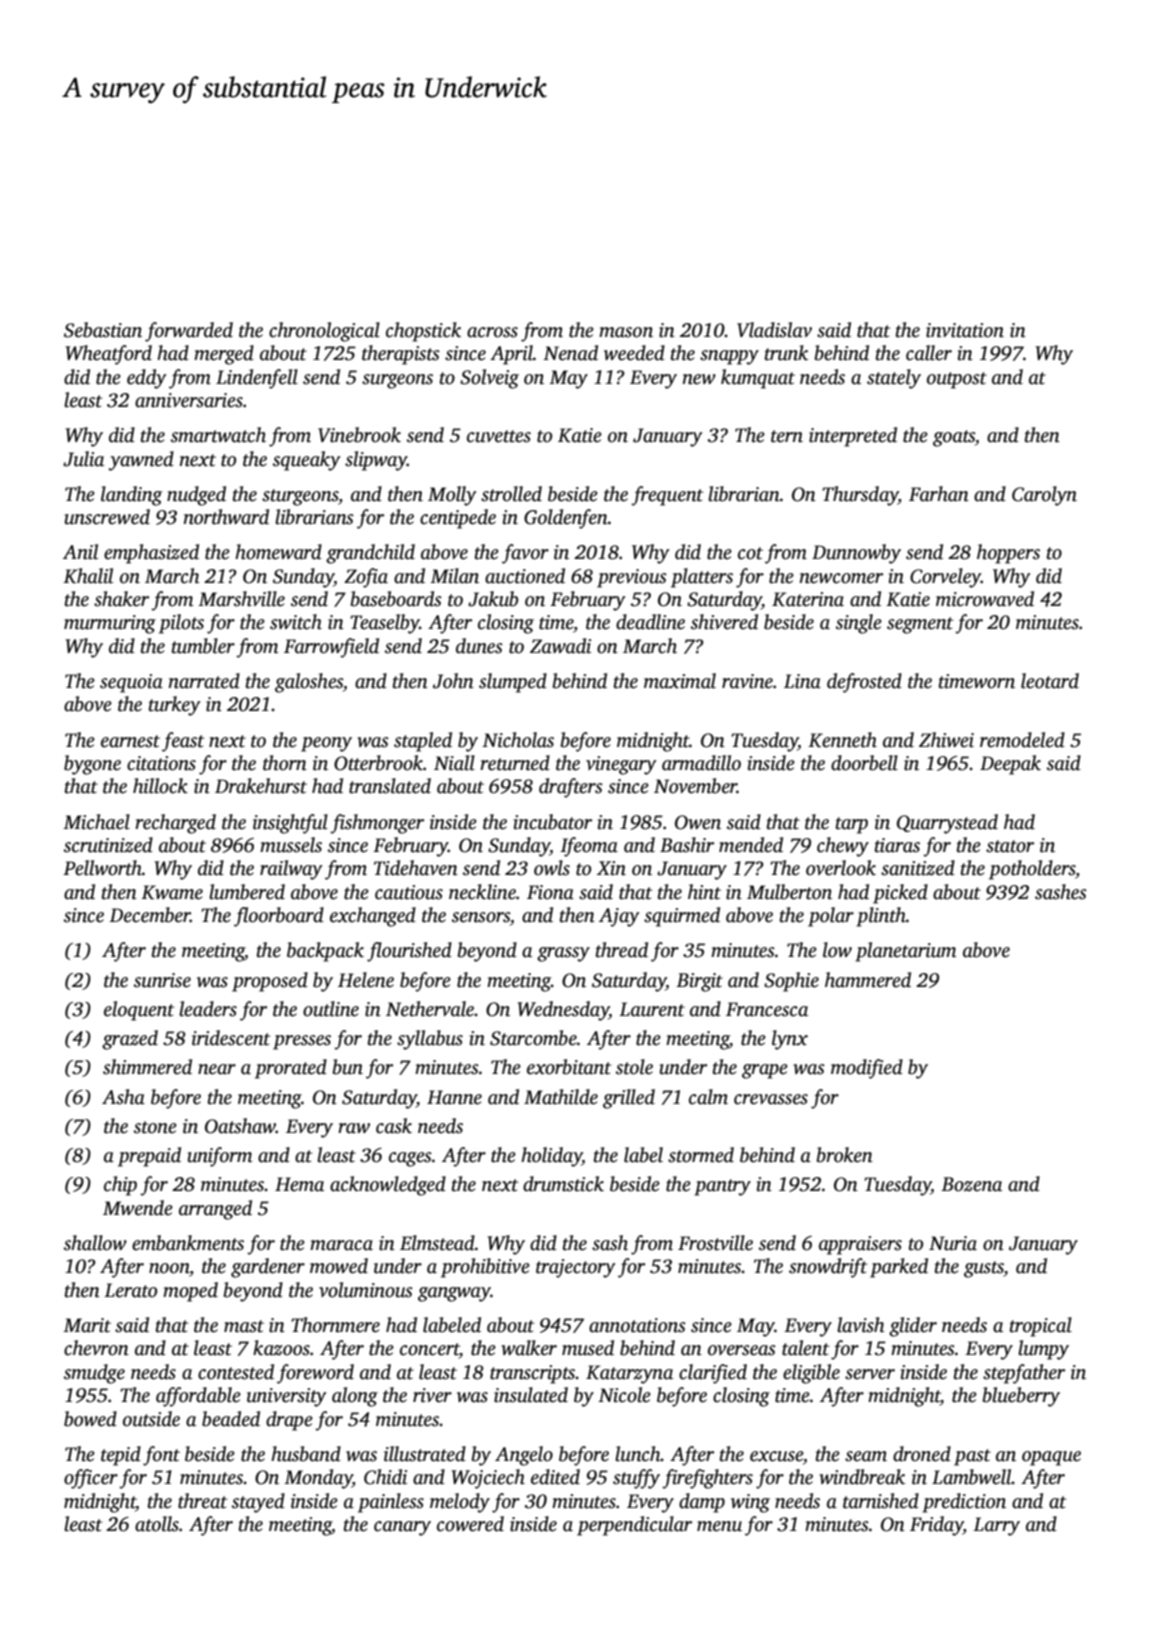 The height and width of the screenshot is (1630, 1152). Describe the element at coordinates (244, 1326) in the screenshot. I see `mast` at that location.
